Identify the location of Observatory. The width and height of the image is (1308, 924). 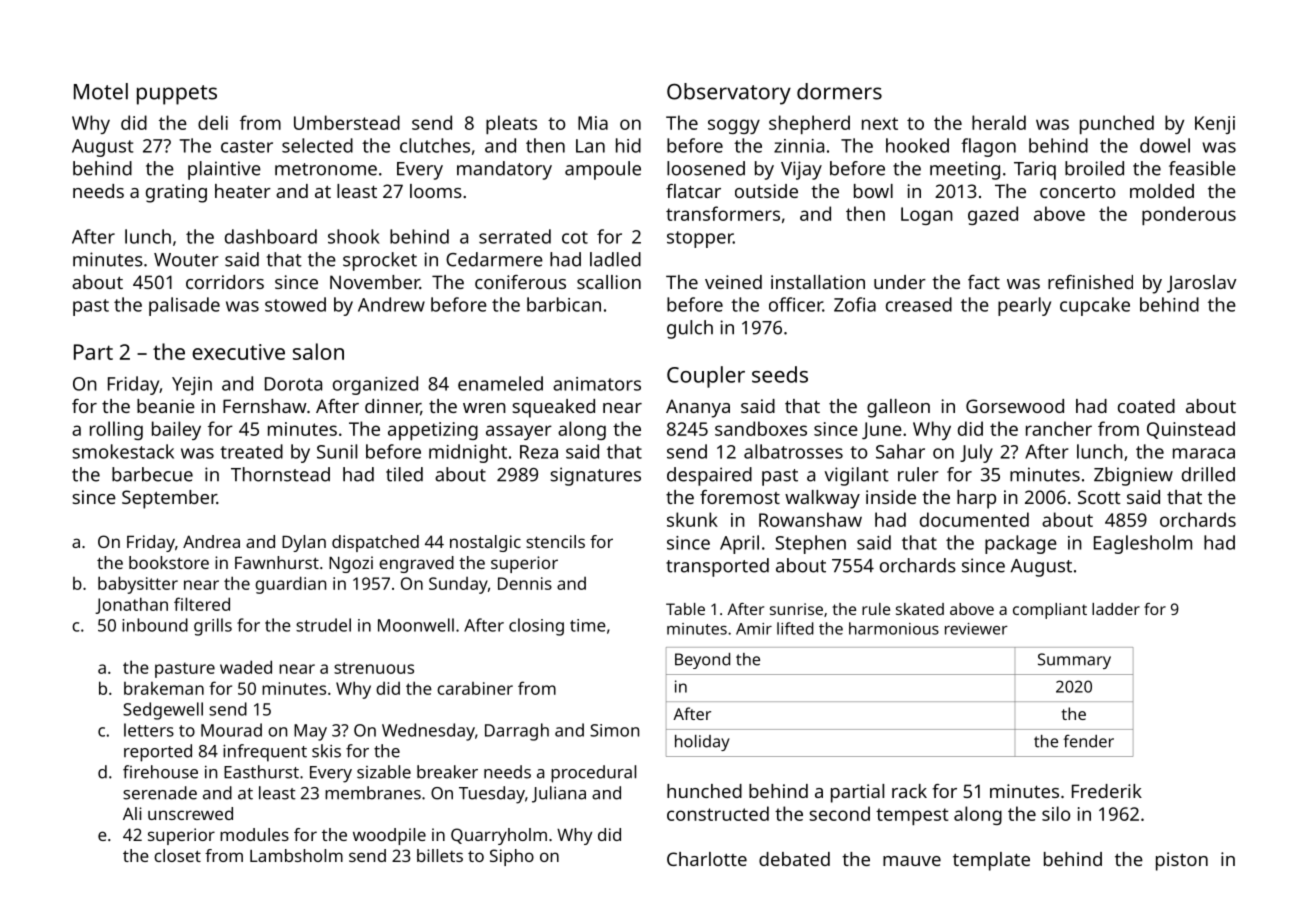
(729, 94).
